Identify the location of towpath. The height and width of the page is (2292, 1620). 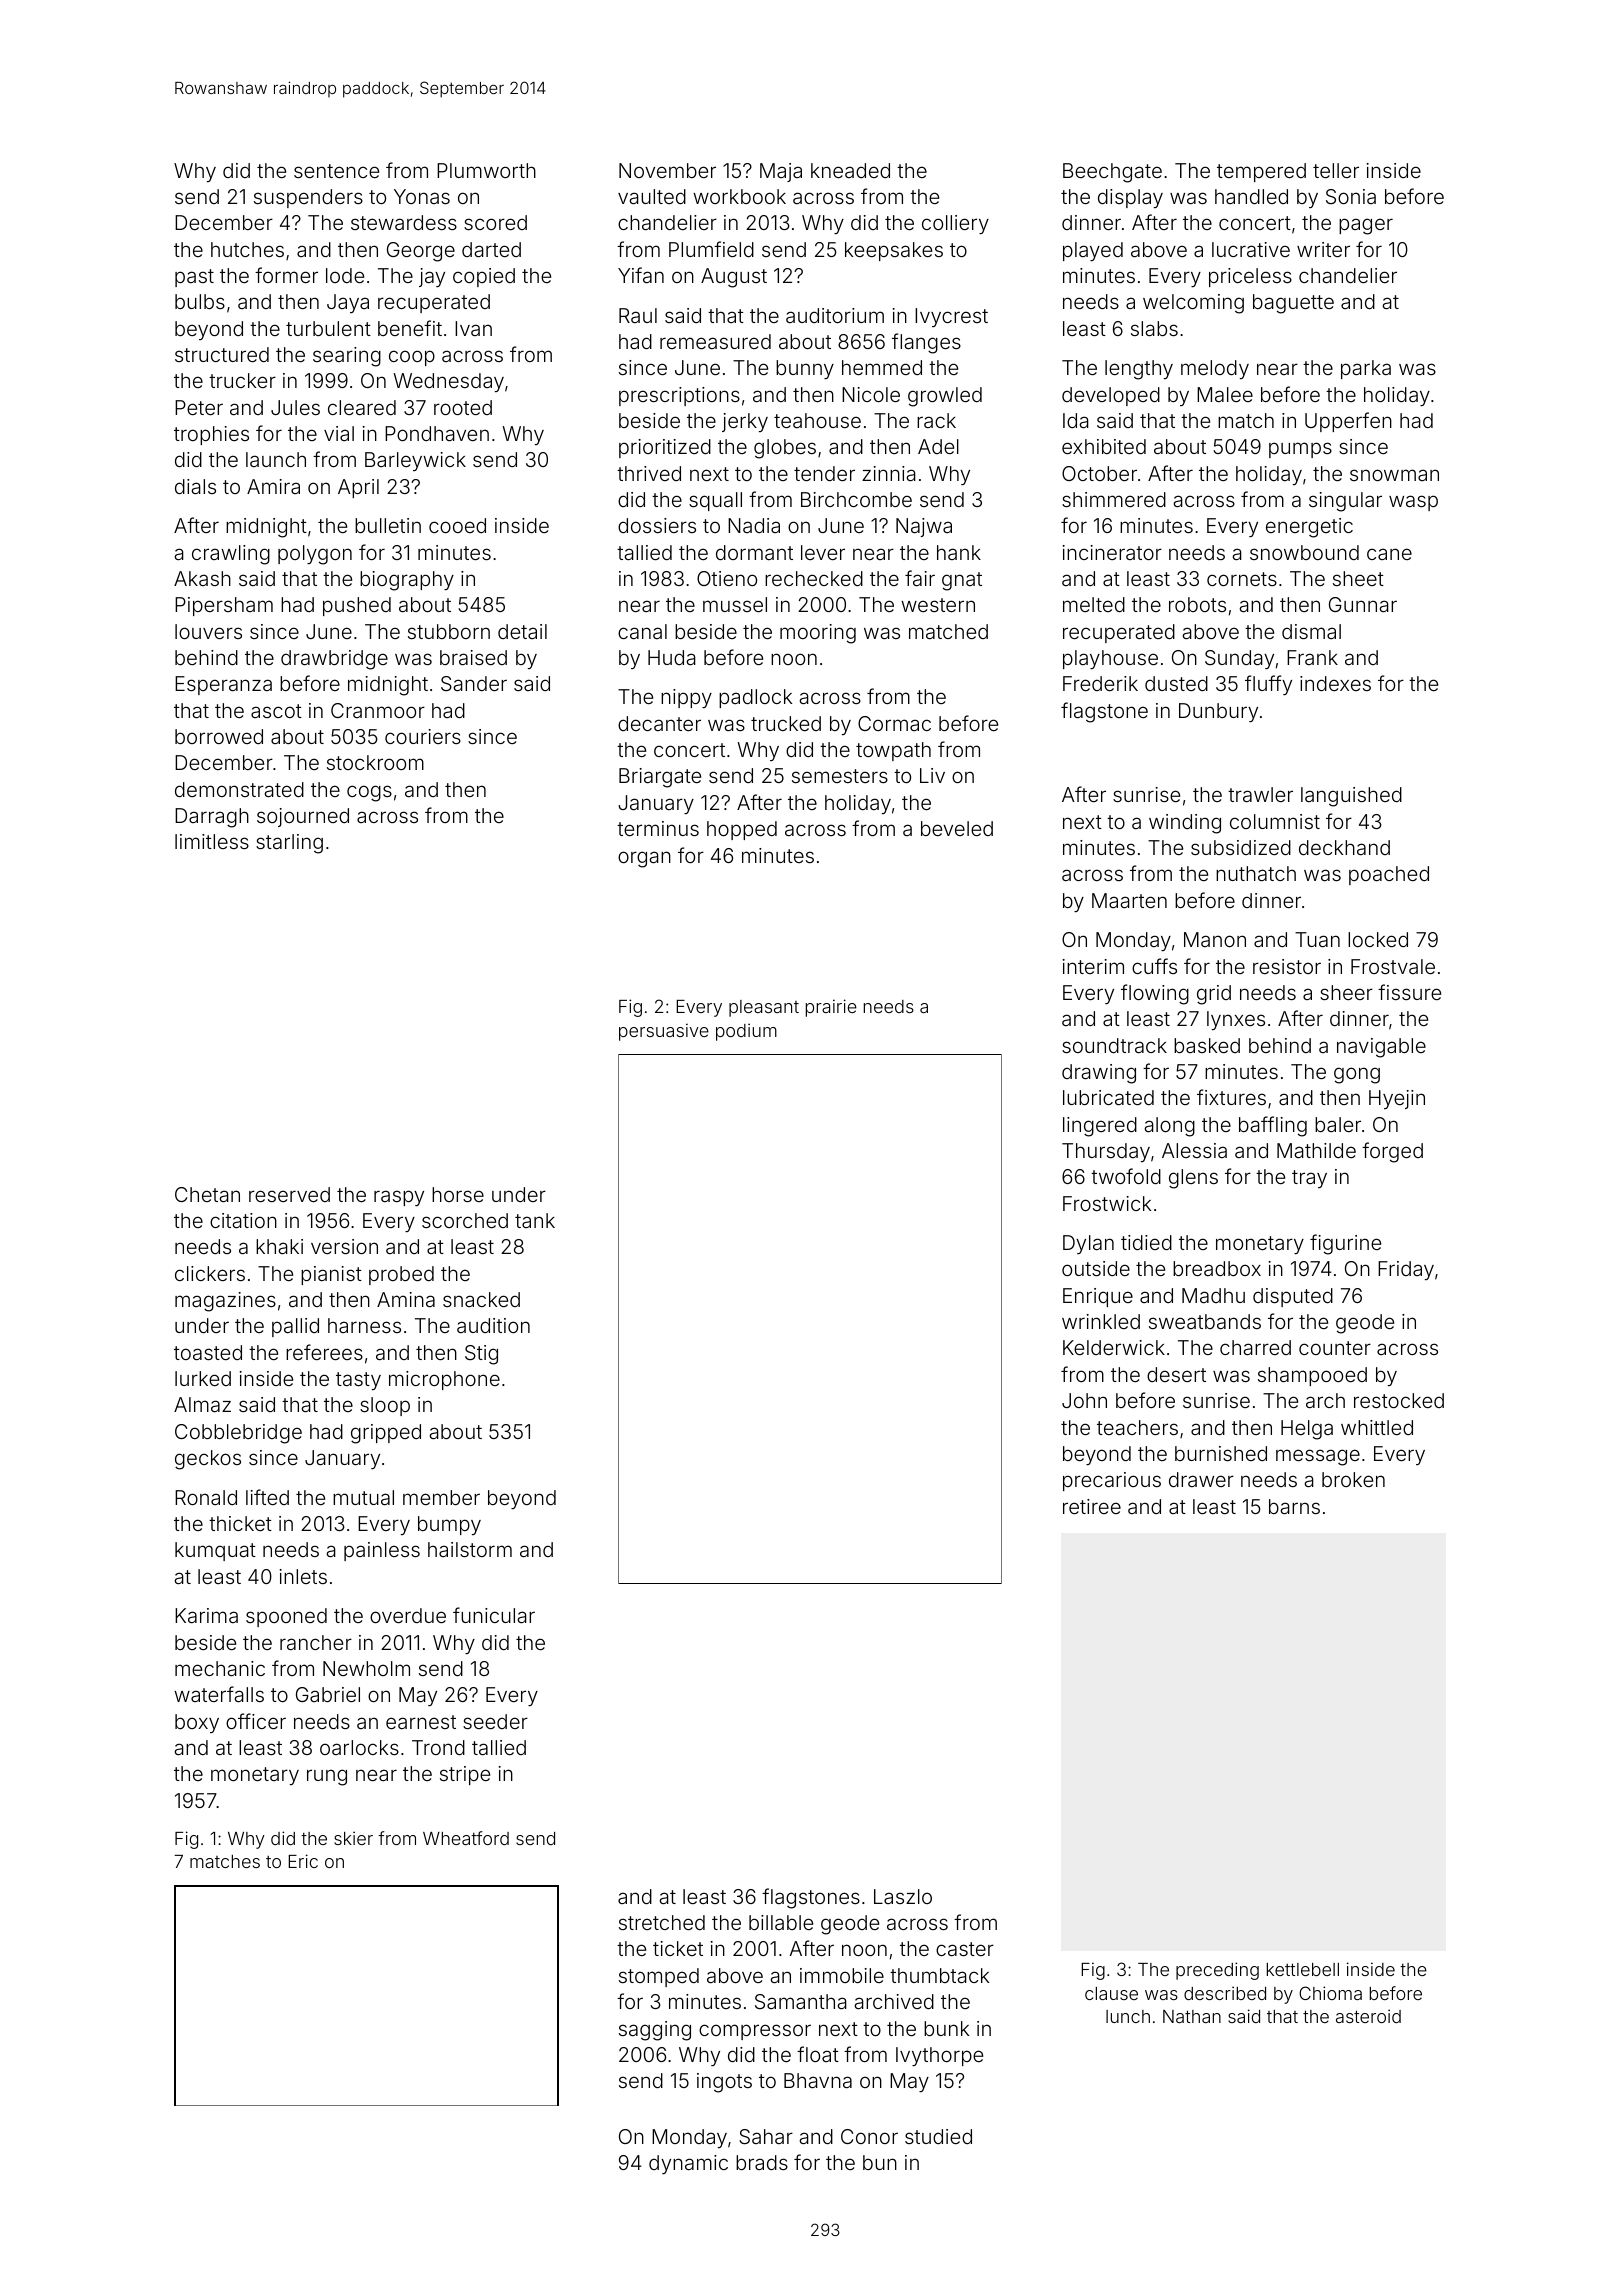
(893, 751).
